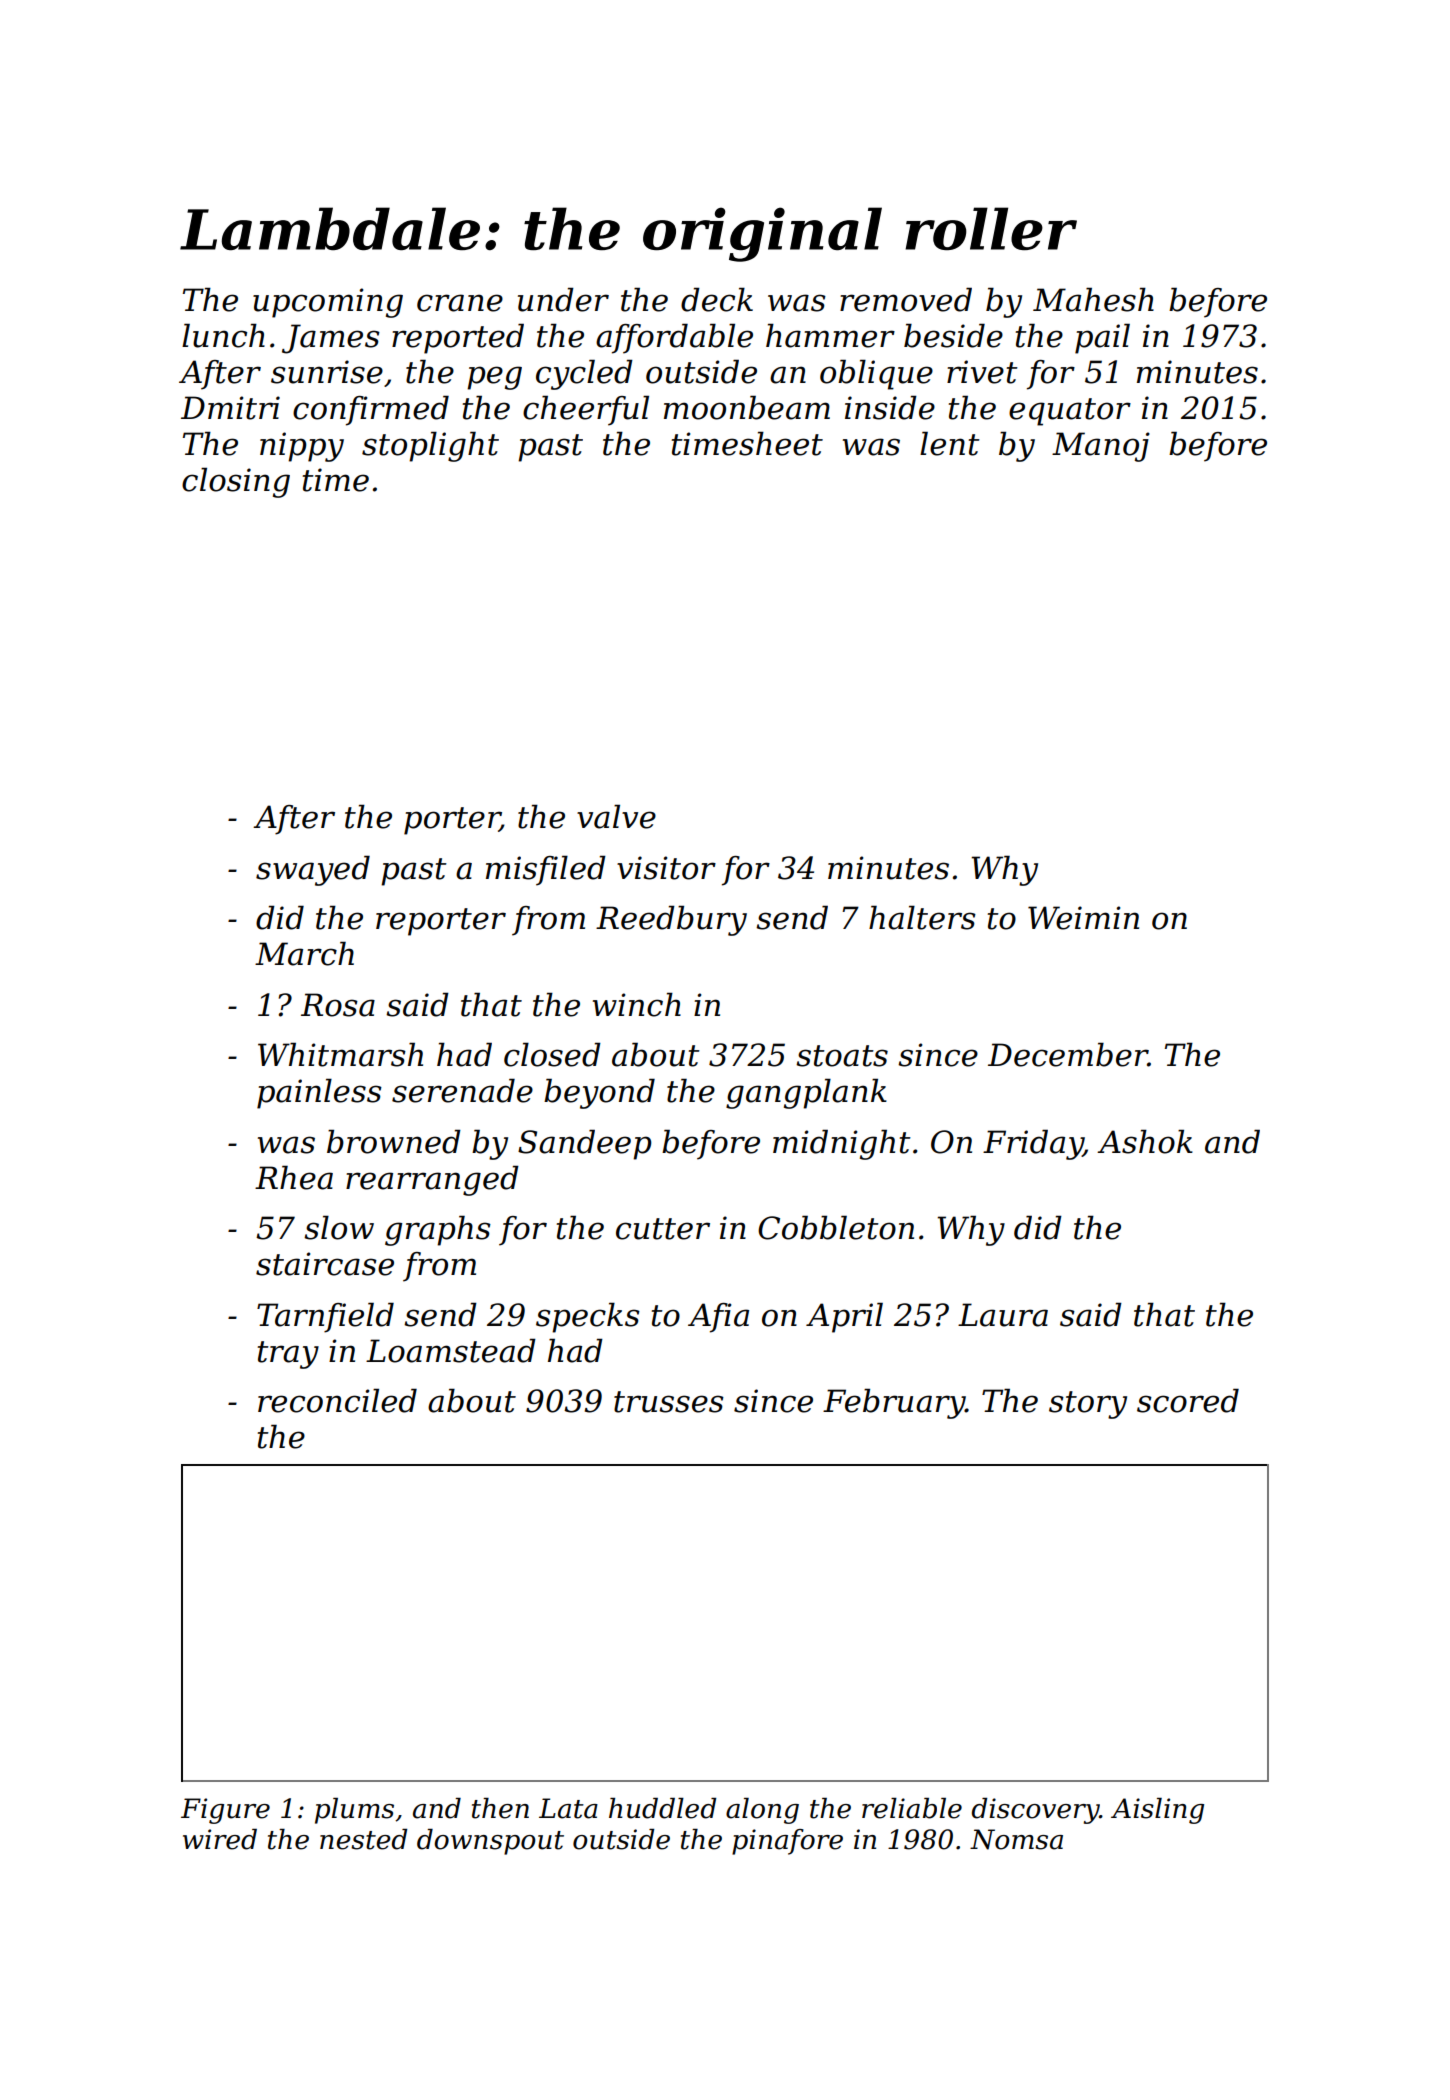 The height and width of the page is (2100, 1450). What do you see at coordinates (230, 408) in the page?
I see `Dmitri` at bounding box center [230, 408].
